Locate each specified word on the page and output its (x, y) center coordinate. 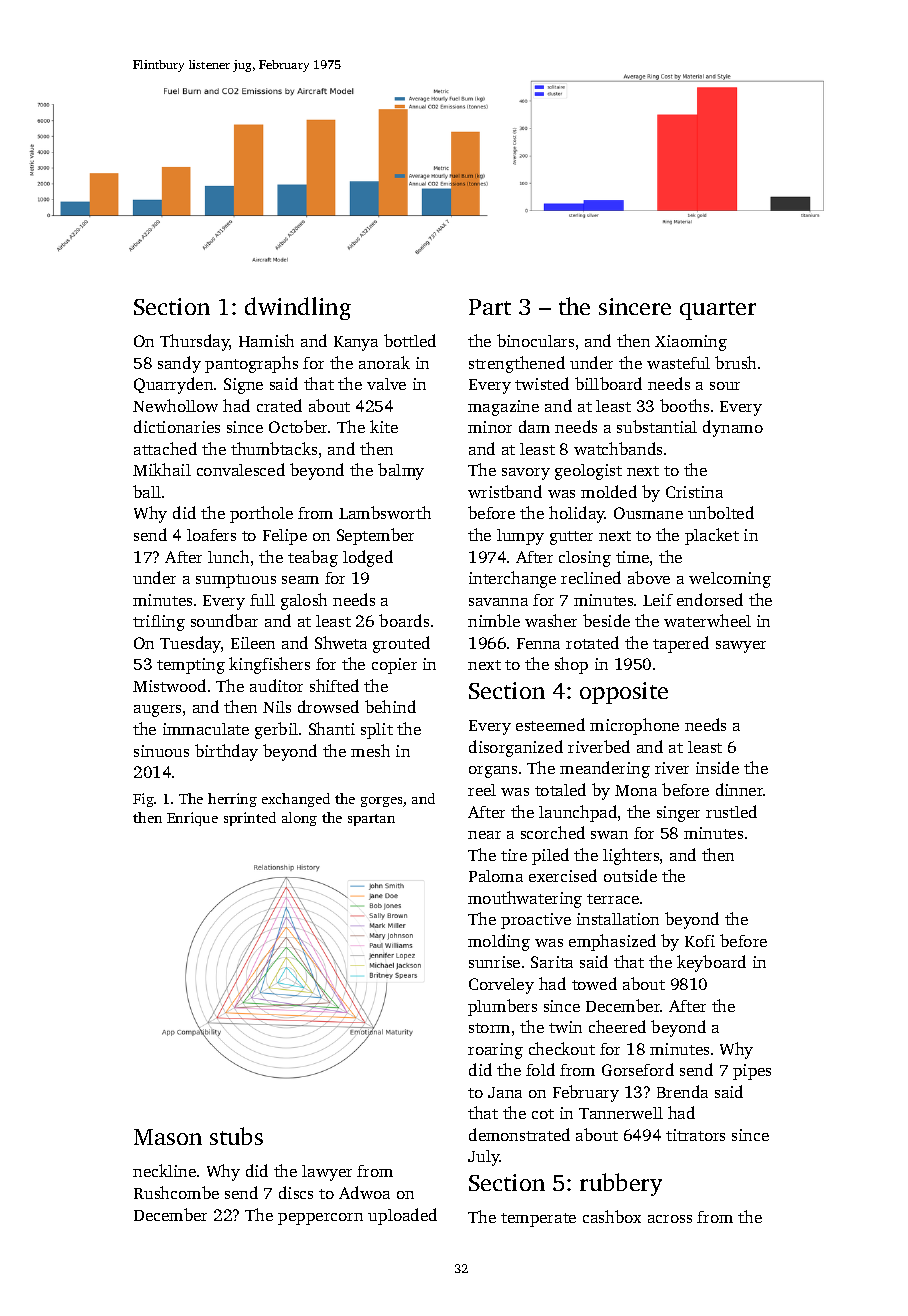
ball (147, 491)
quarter (718, 310)
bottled (410, 340)
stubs (236, 1136)
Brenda (682, 1091)
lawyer (327, 1173)
